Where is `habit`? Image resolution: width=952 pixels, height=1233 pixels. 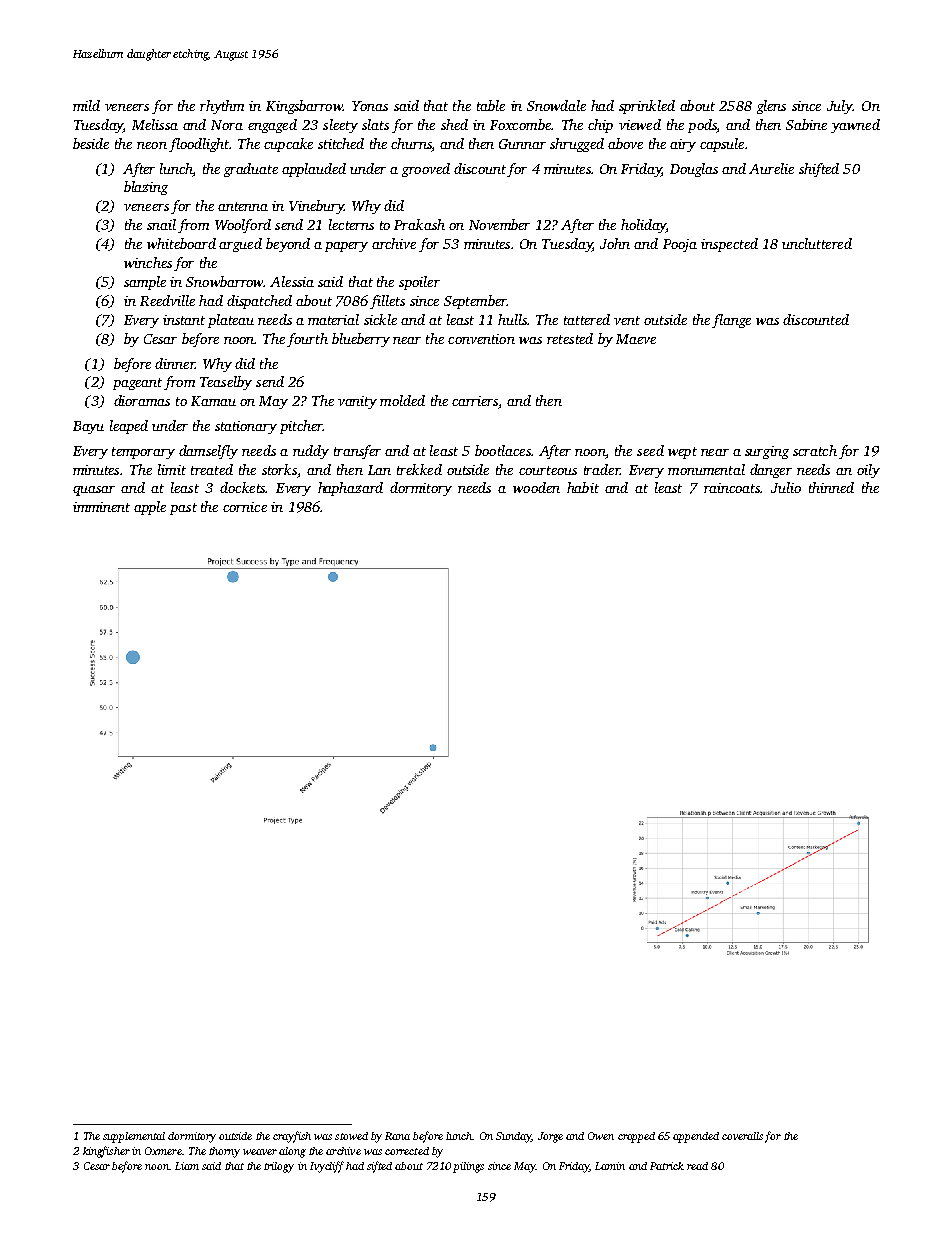 habit is located at coordinates (583, 487).
